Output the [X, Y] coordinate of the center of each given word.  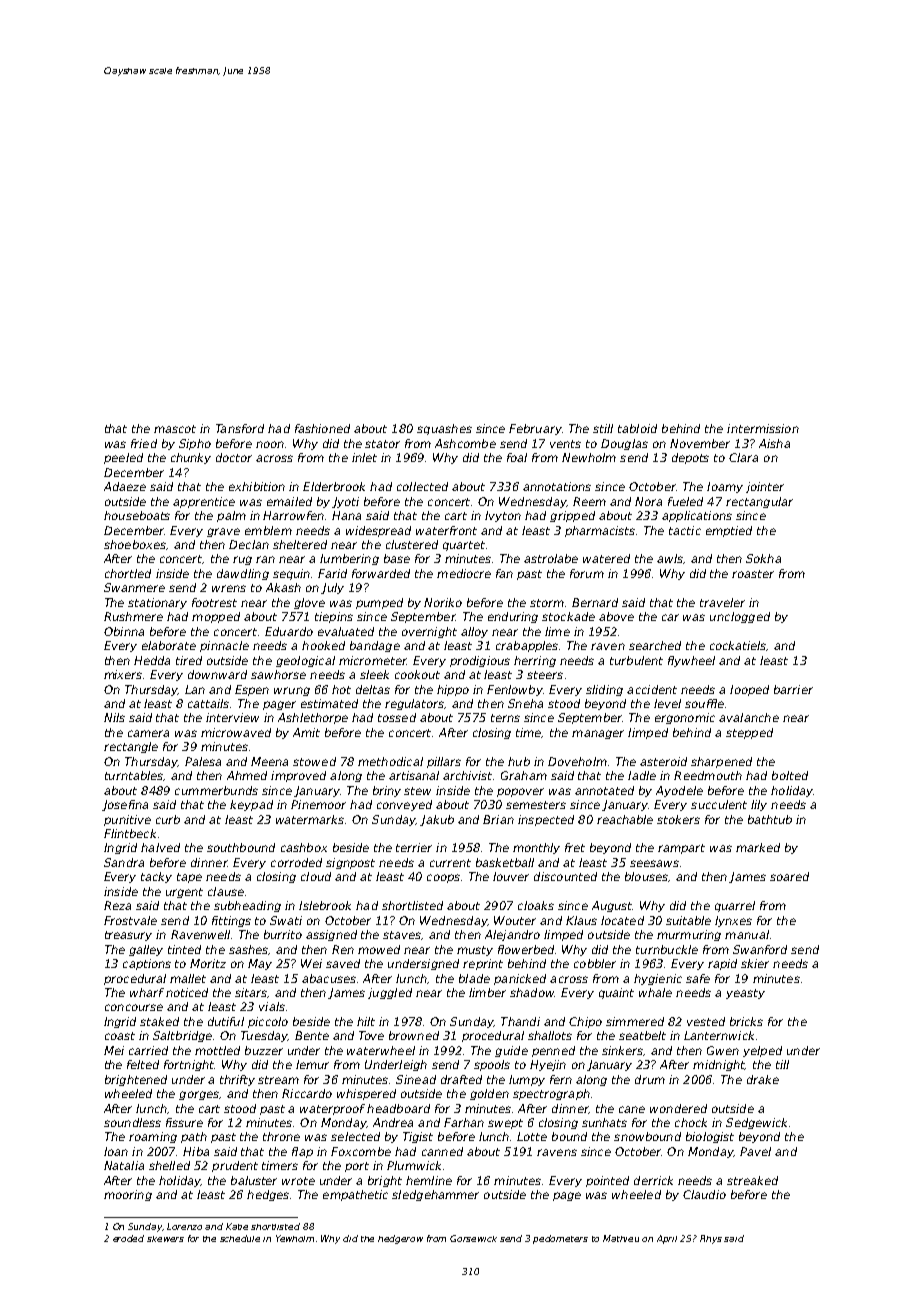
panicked [520, 979]
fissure [184, 1122]
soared [789, 876]
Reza [117, 905]
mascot [175, 429]
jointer [765, 487]
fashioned [322, 428]
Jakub [437, 820]
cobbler [595, 963]
